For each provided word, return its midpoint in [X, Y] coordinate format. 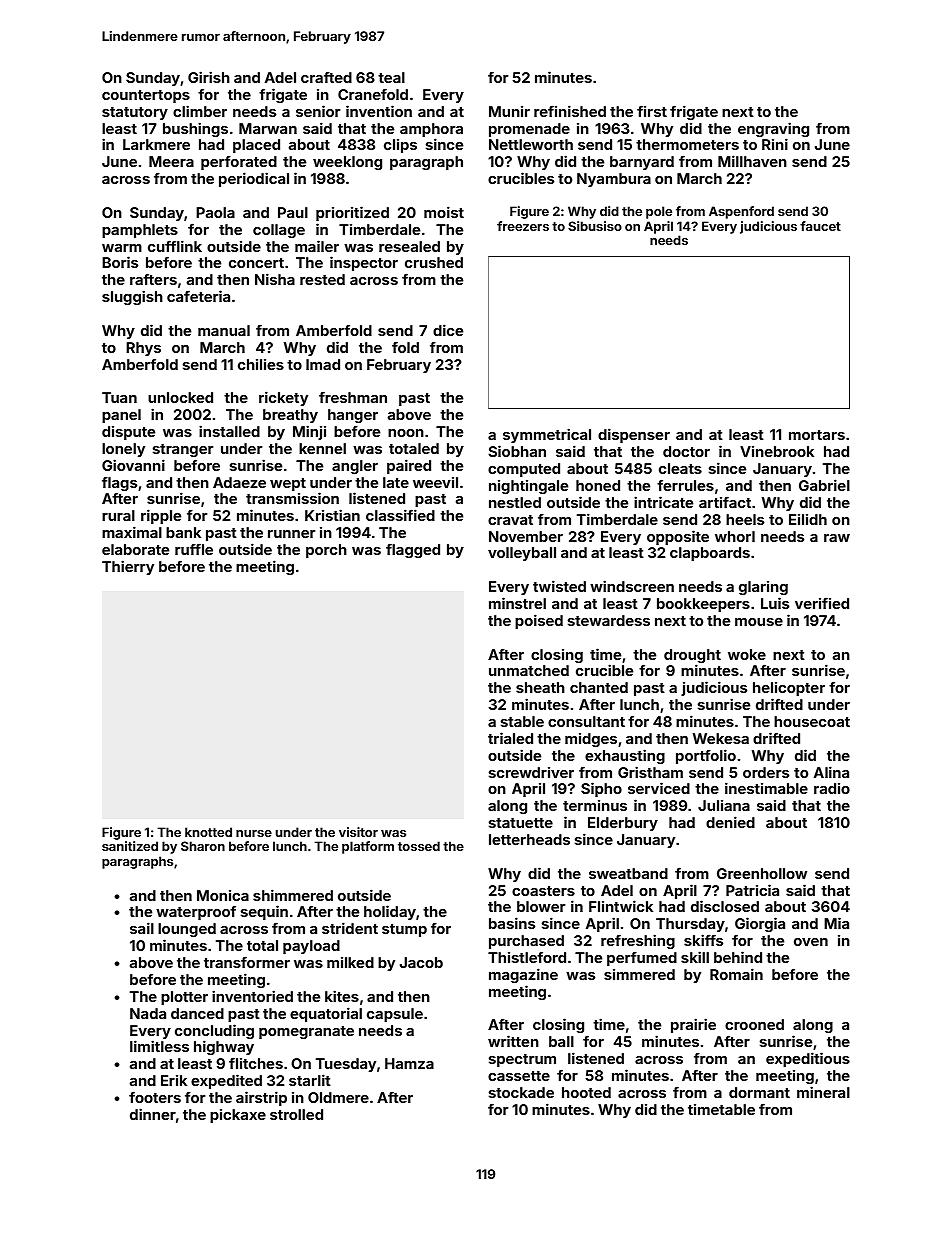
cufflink [175, 246]
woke [747, 654]
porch [326, 551]
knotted [208, 832]
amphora [431, 130]
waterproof [196, 913]
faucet [820, 226]
